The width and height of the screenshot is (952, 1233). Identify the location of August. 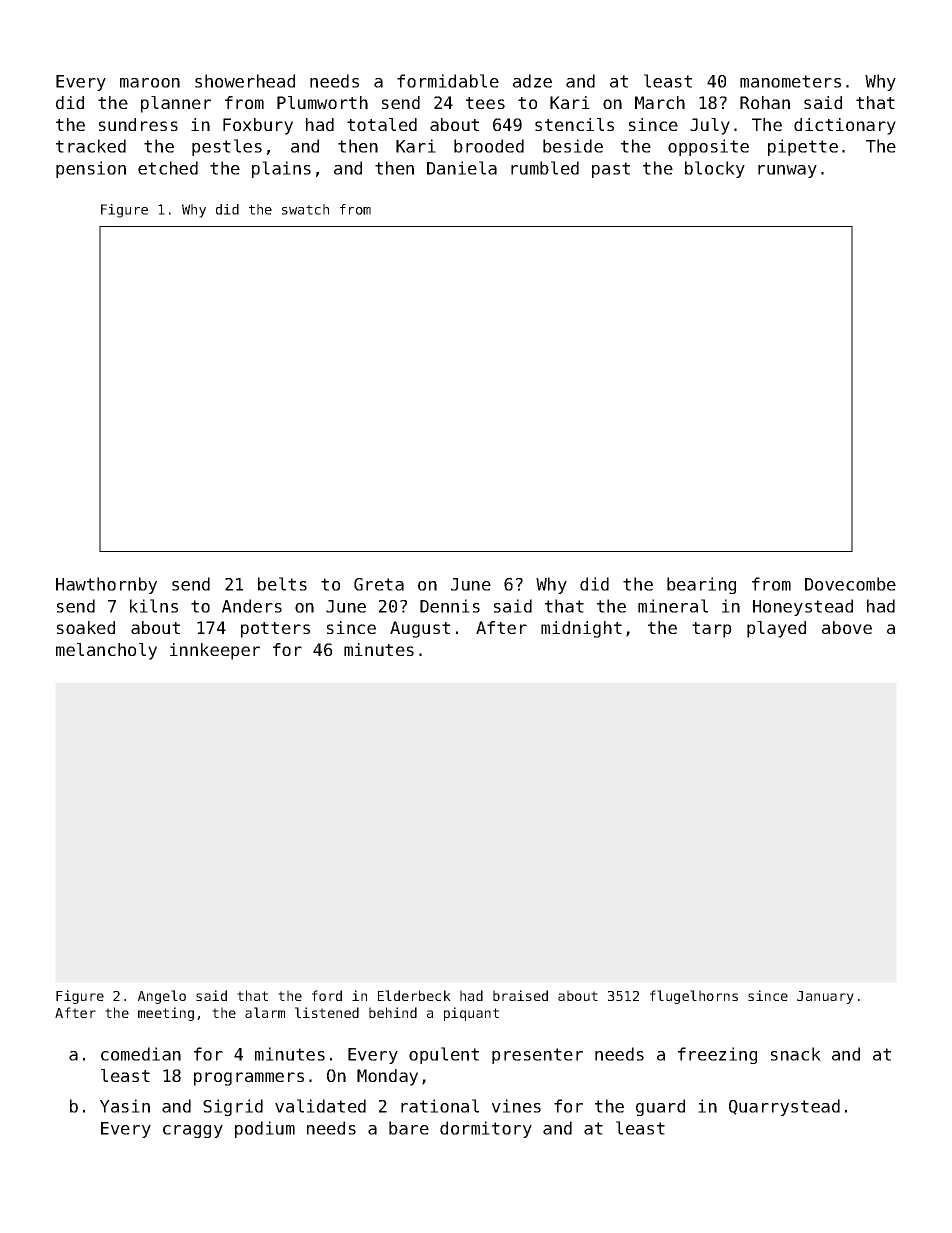
(420, 629).
